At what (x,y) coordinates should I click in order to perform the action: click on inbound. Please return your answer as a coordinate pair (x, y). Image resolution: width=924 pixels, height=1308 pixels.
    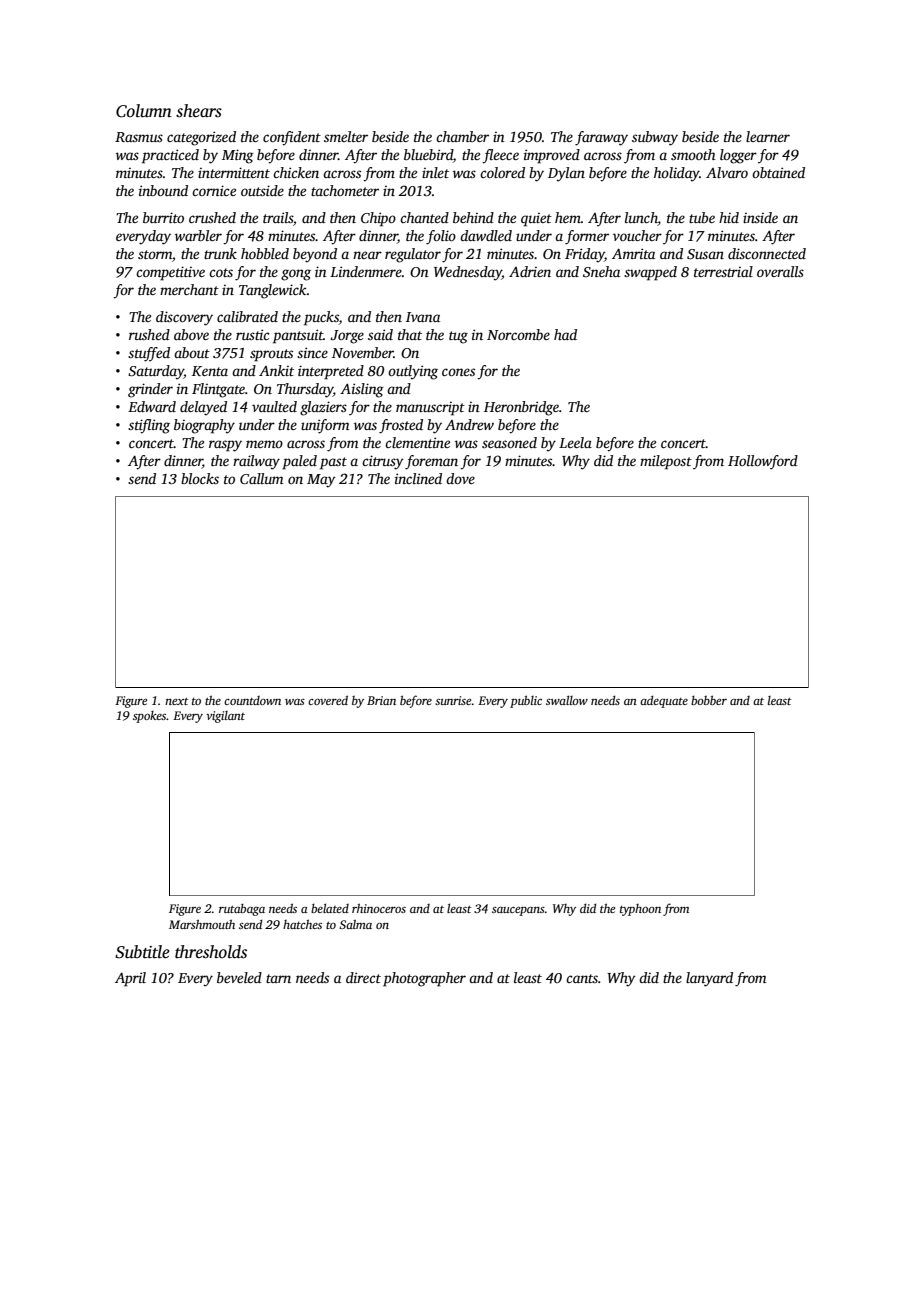
    Looking at the image, I should click on (163, 190).
